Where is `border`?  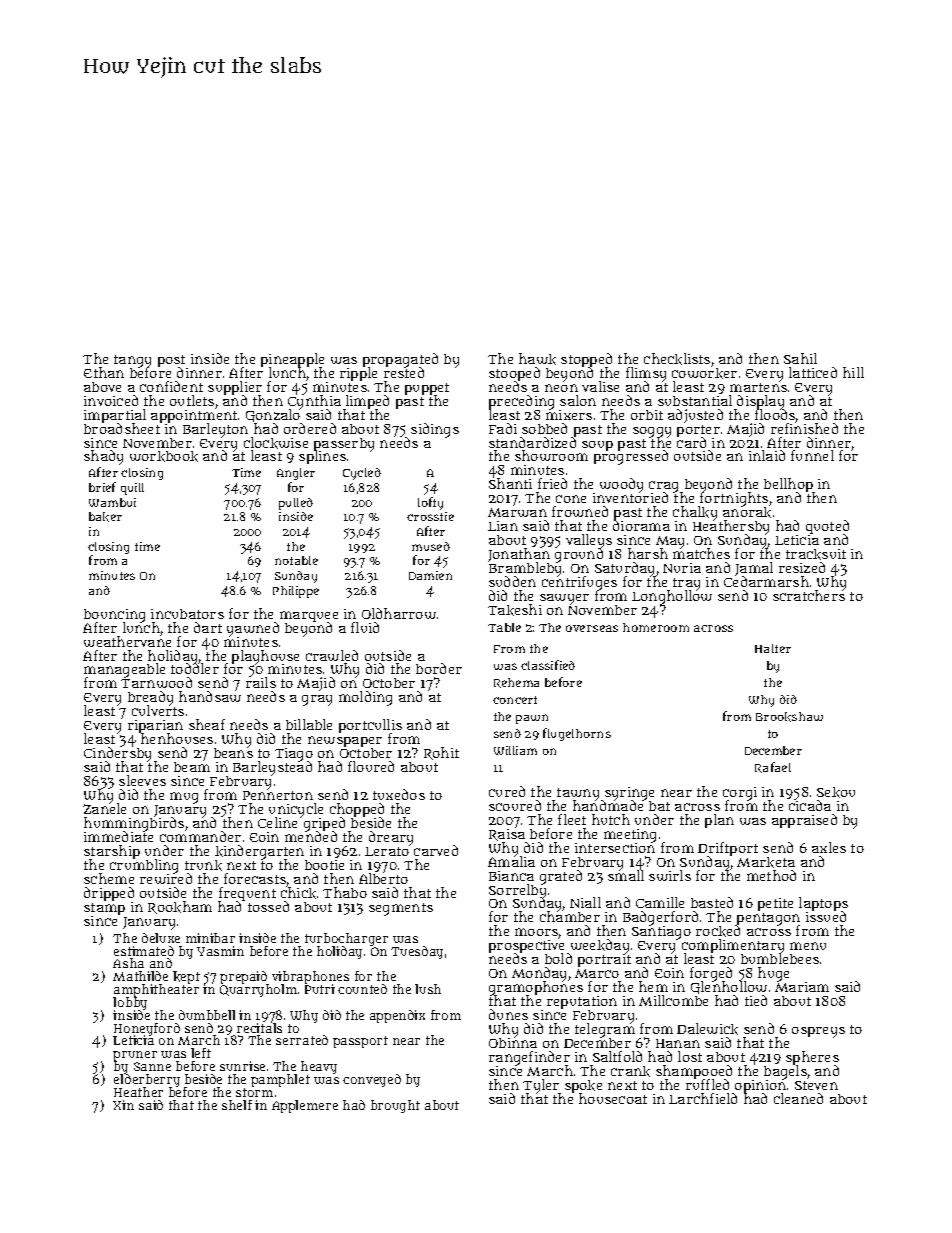 border is located at coordinates (439, 668).
